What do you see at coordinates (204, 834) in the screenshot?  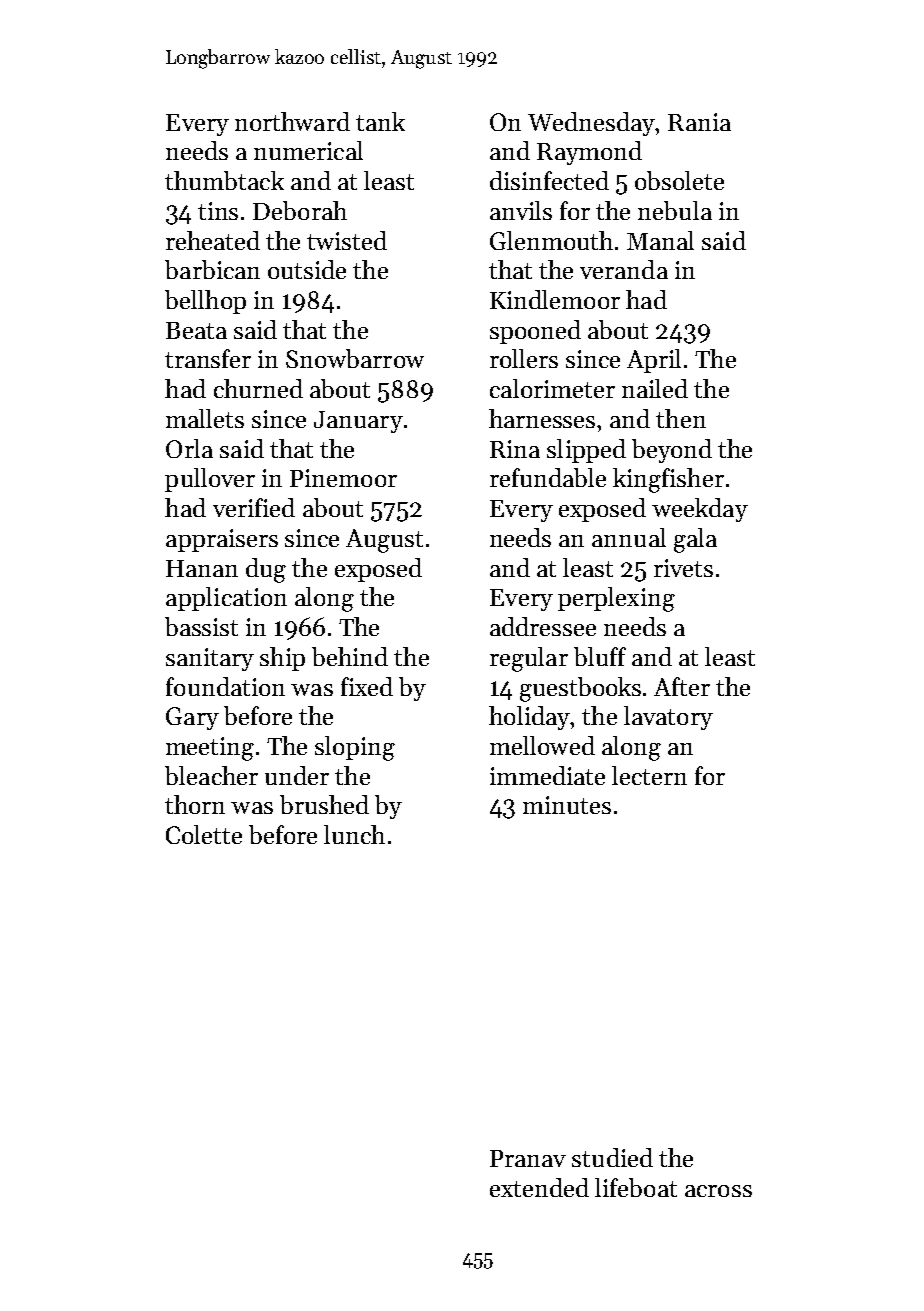 I see `Colette` at bounding box center [204, 834].
